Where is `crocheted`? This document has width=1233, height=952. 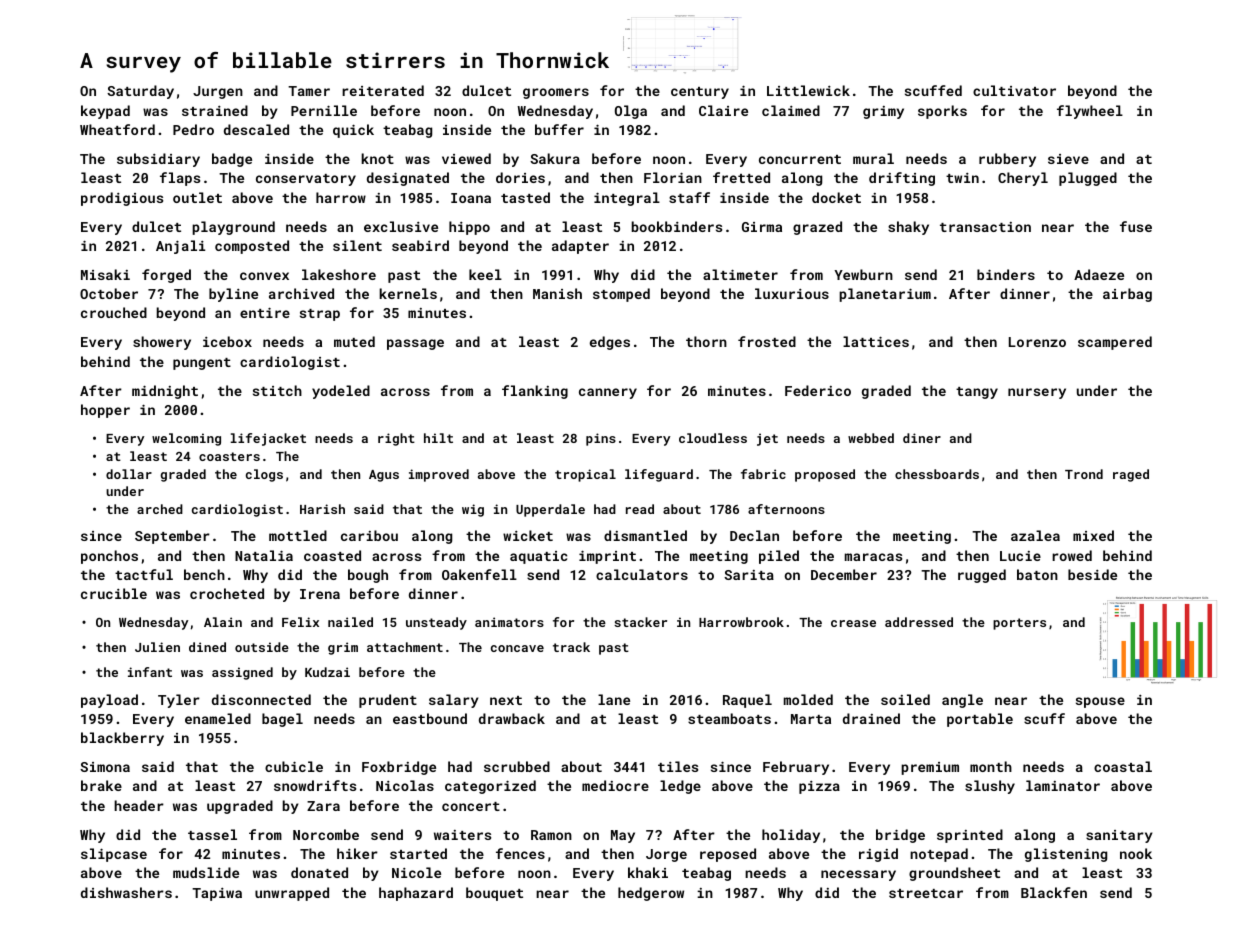
crocheted is located at coordinates (227, 593).
